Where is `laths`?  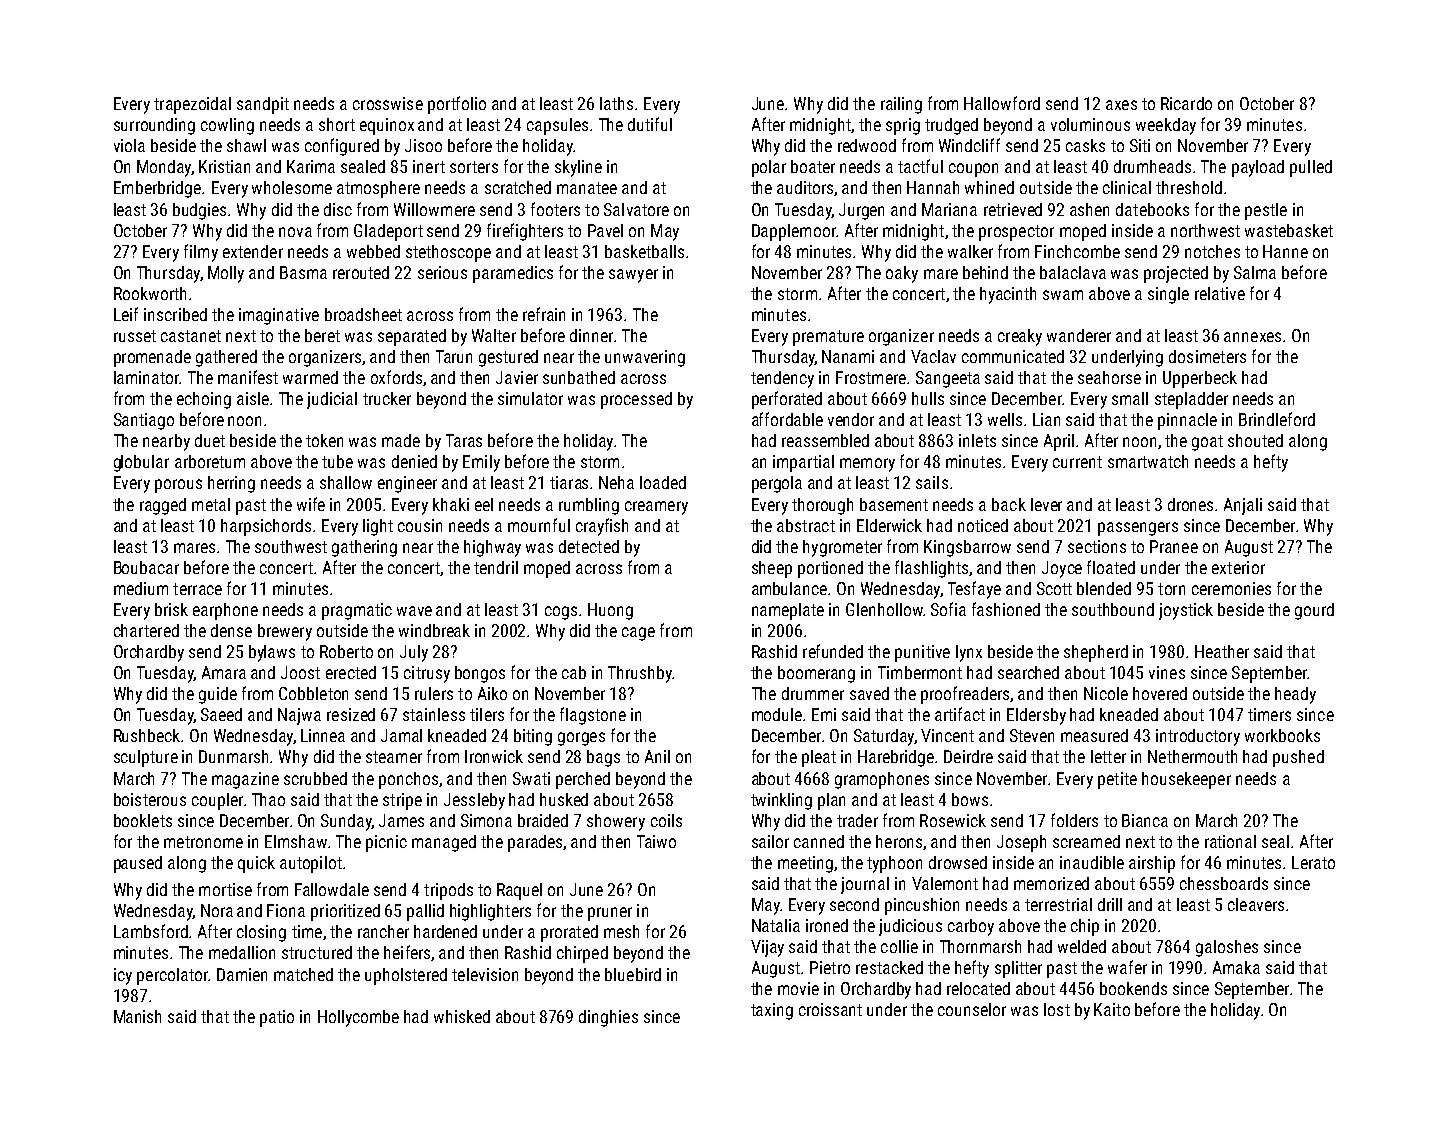
laths is located at coordinates (616, 103).
